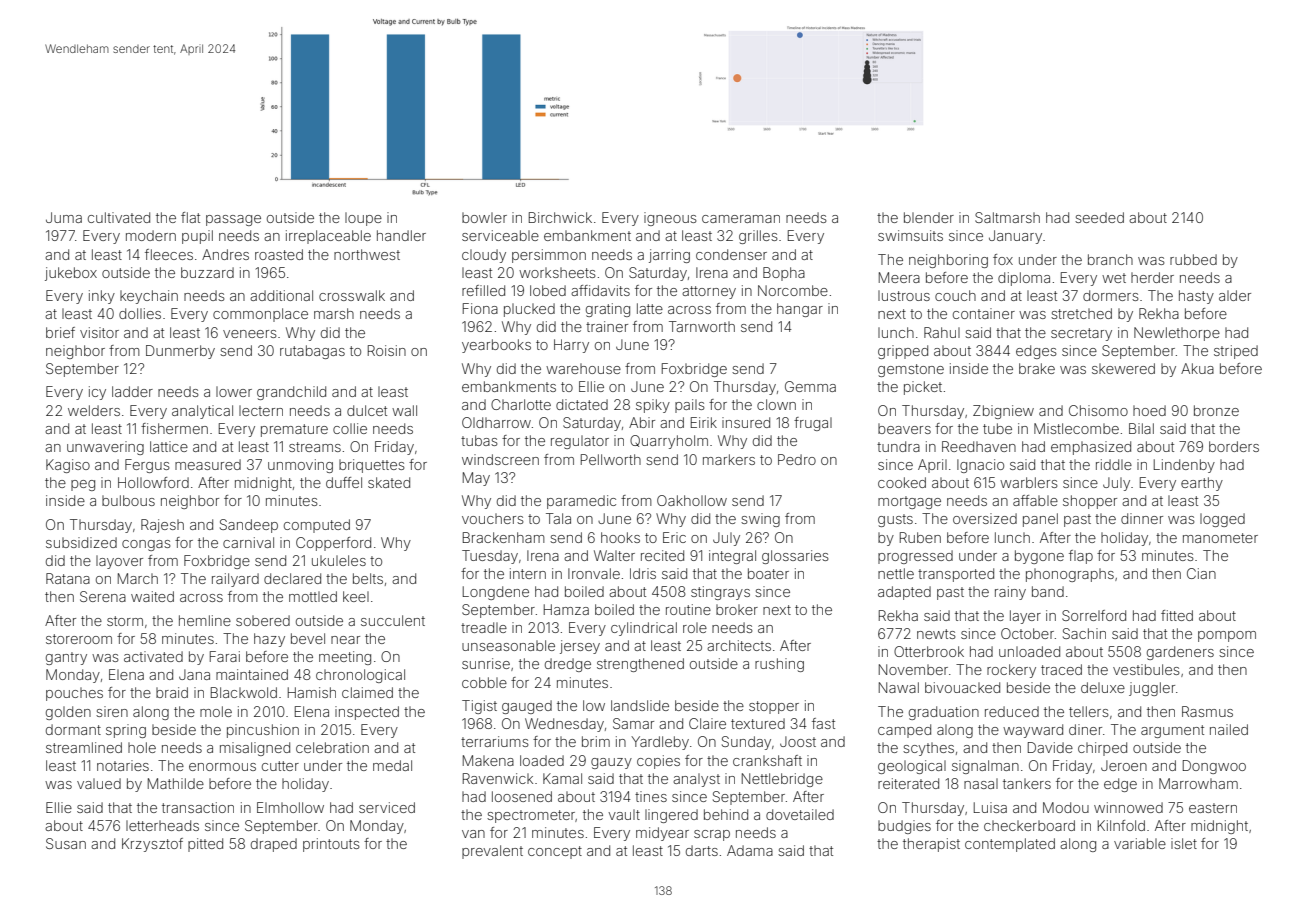 This screenshot has height=924, width=1308. What do you see at coordinates (64, 217) in the screenshot?
I see `Juma` at bounding box center [64, 217].
